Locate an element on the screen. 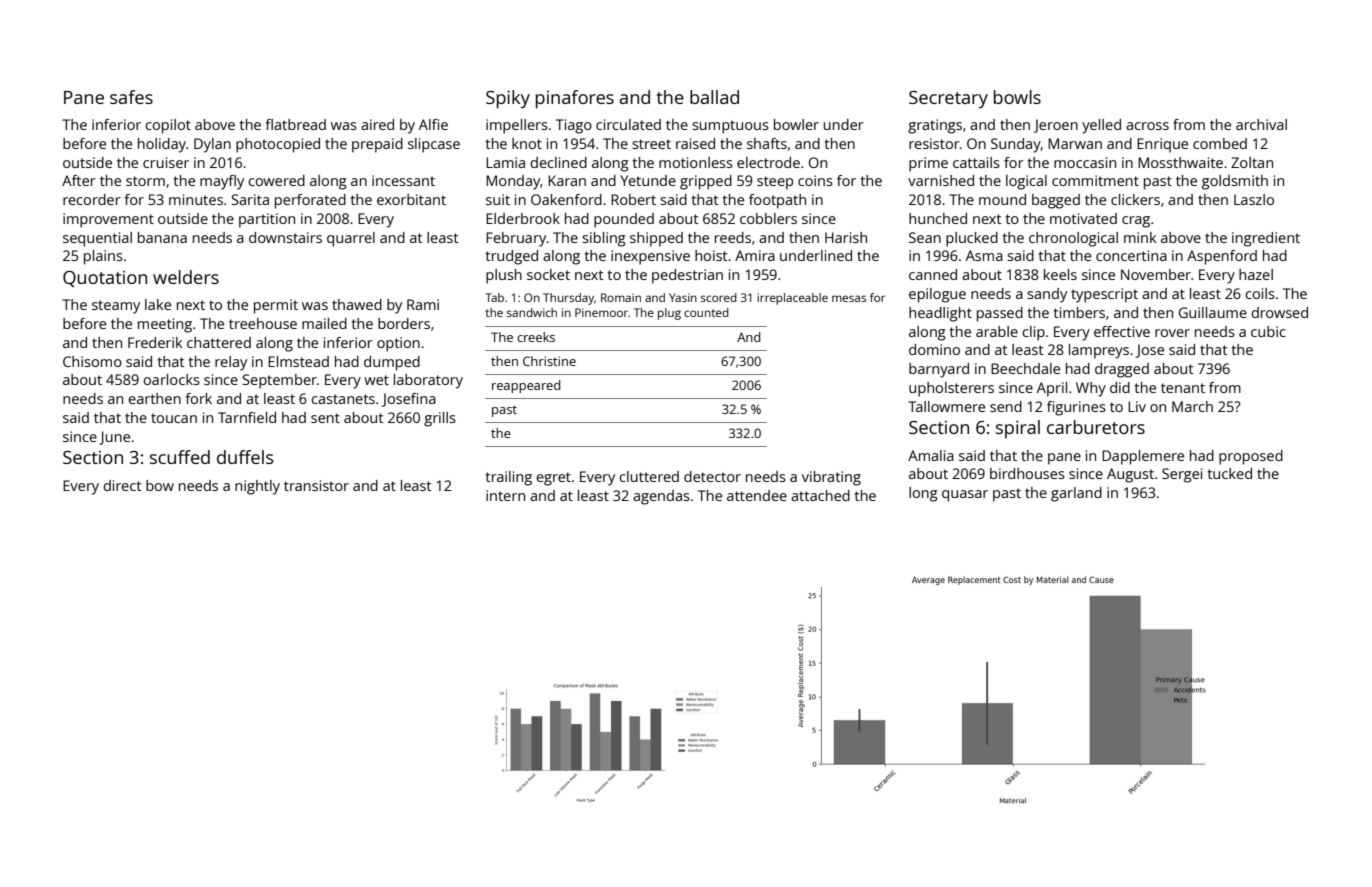  nightly is located at coordinates (257, 487).
